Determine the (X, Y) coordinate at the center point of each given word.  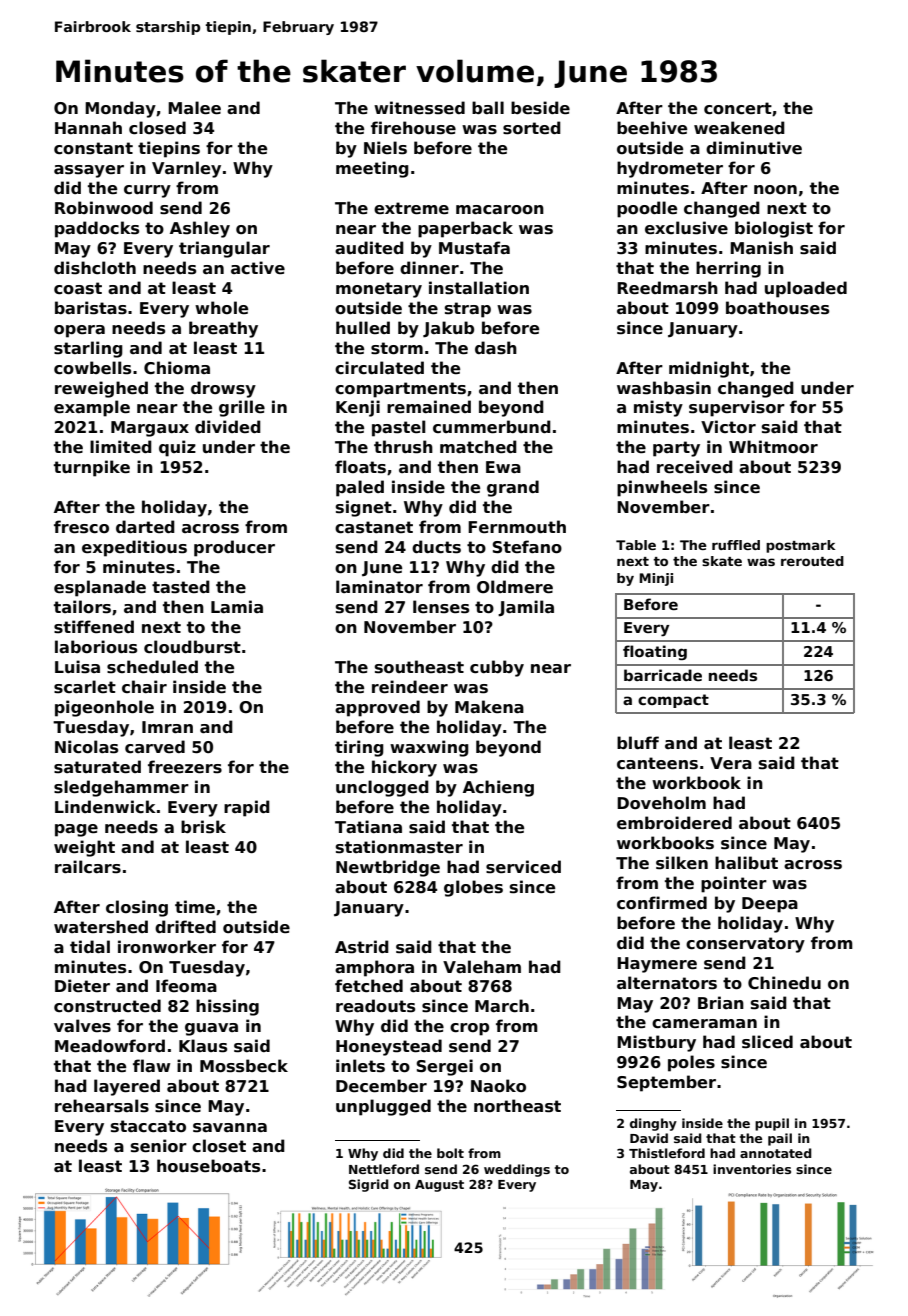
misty (658, 408)
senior (159, 1146)
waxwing (429, 748)
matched (478, 447)
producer (234, 548)
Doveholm (661, 803)
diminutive (754, 148)
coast (78, 288)
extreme (411, 208)
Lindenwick (105, 807)
